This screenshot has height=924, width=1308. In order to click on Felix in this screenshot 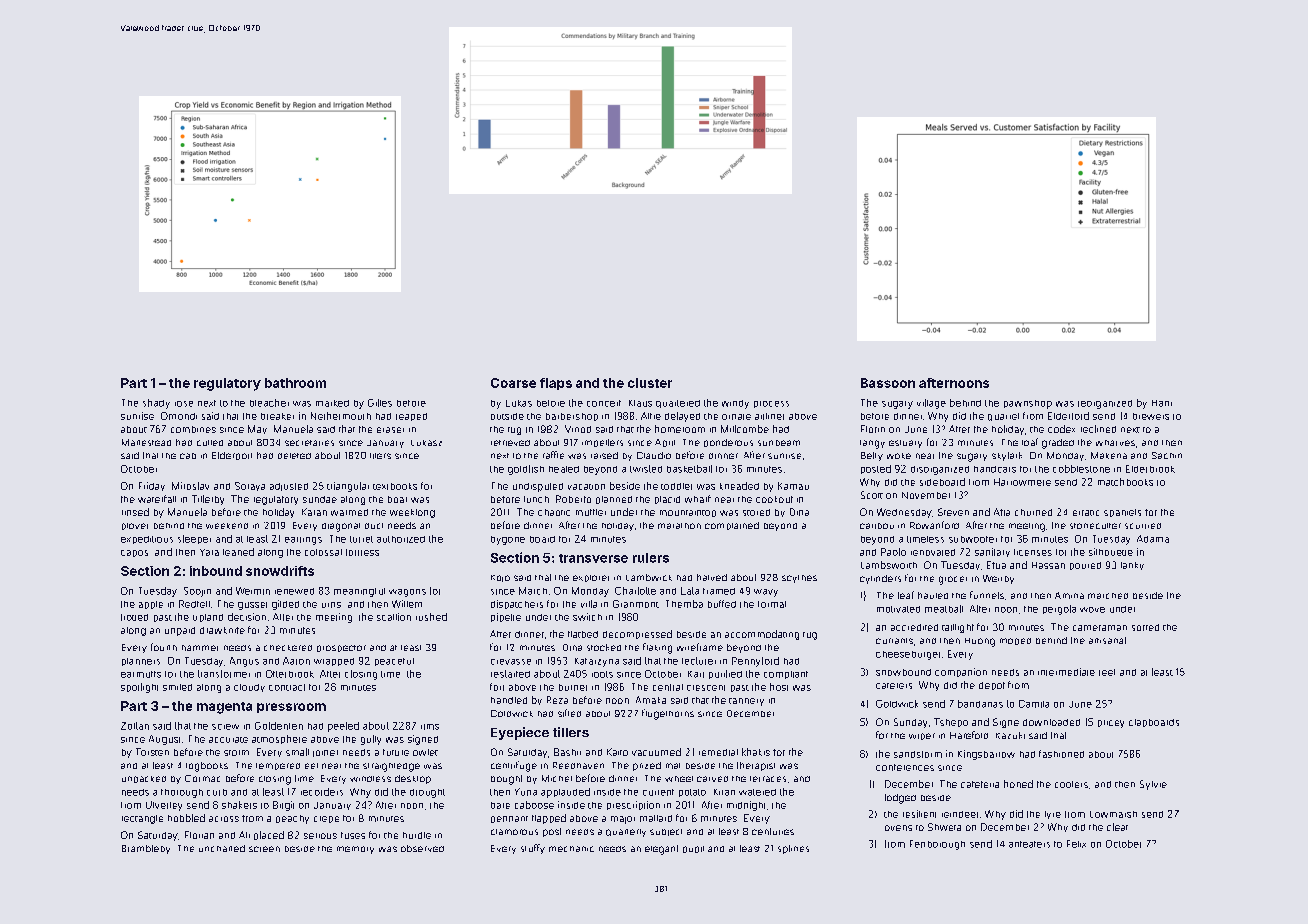, I will do `click(1076, 844)`.
